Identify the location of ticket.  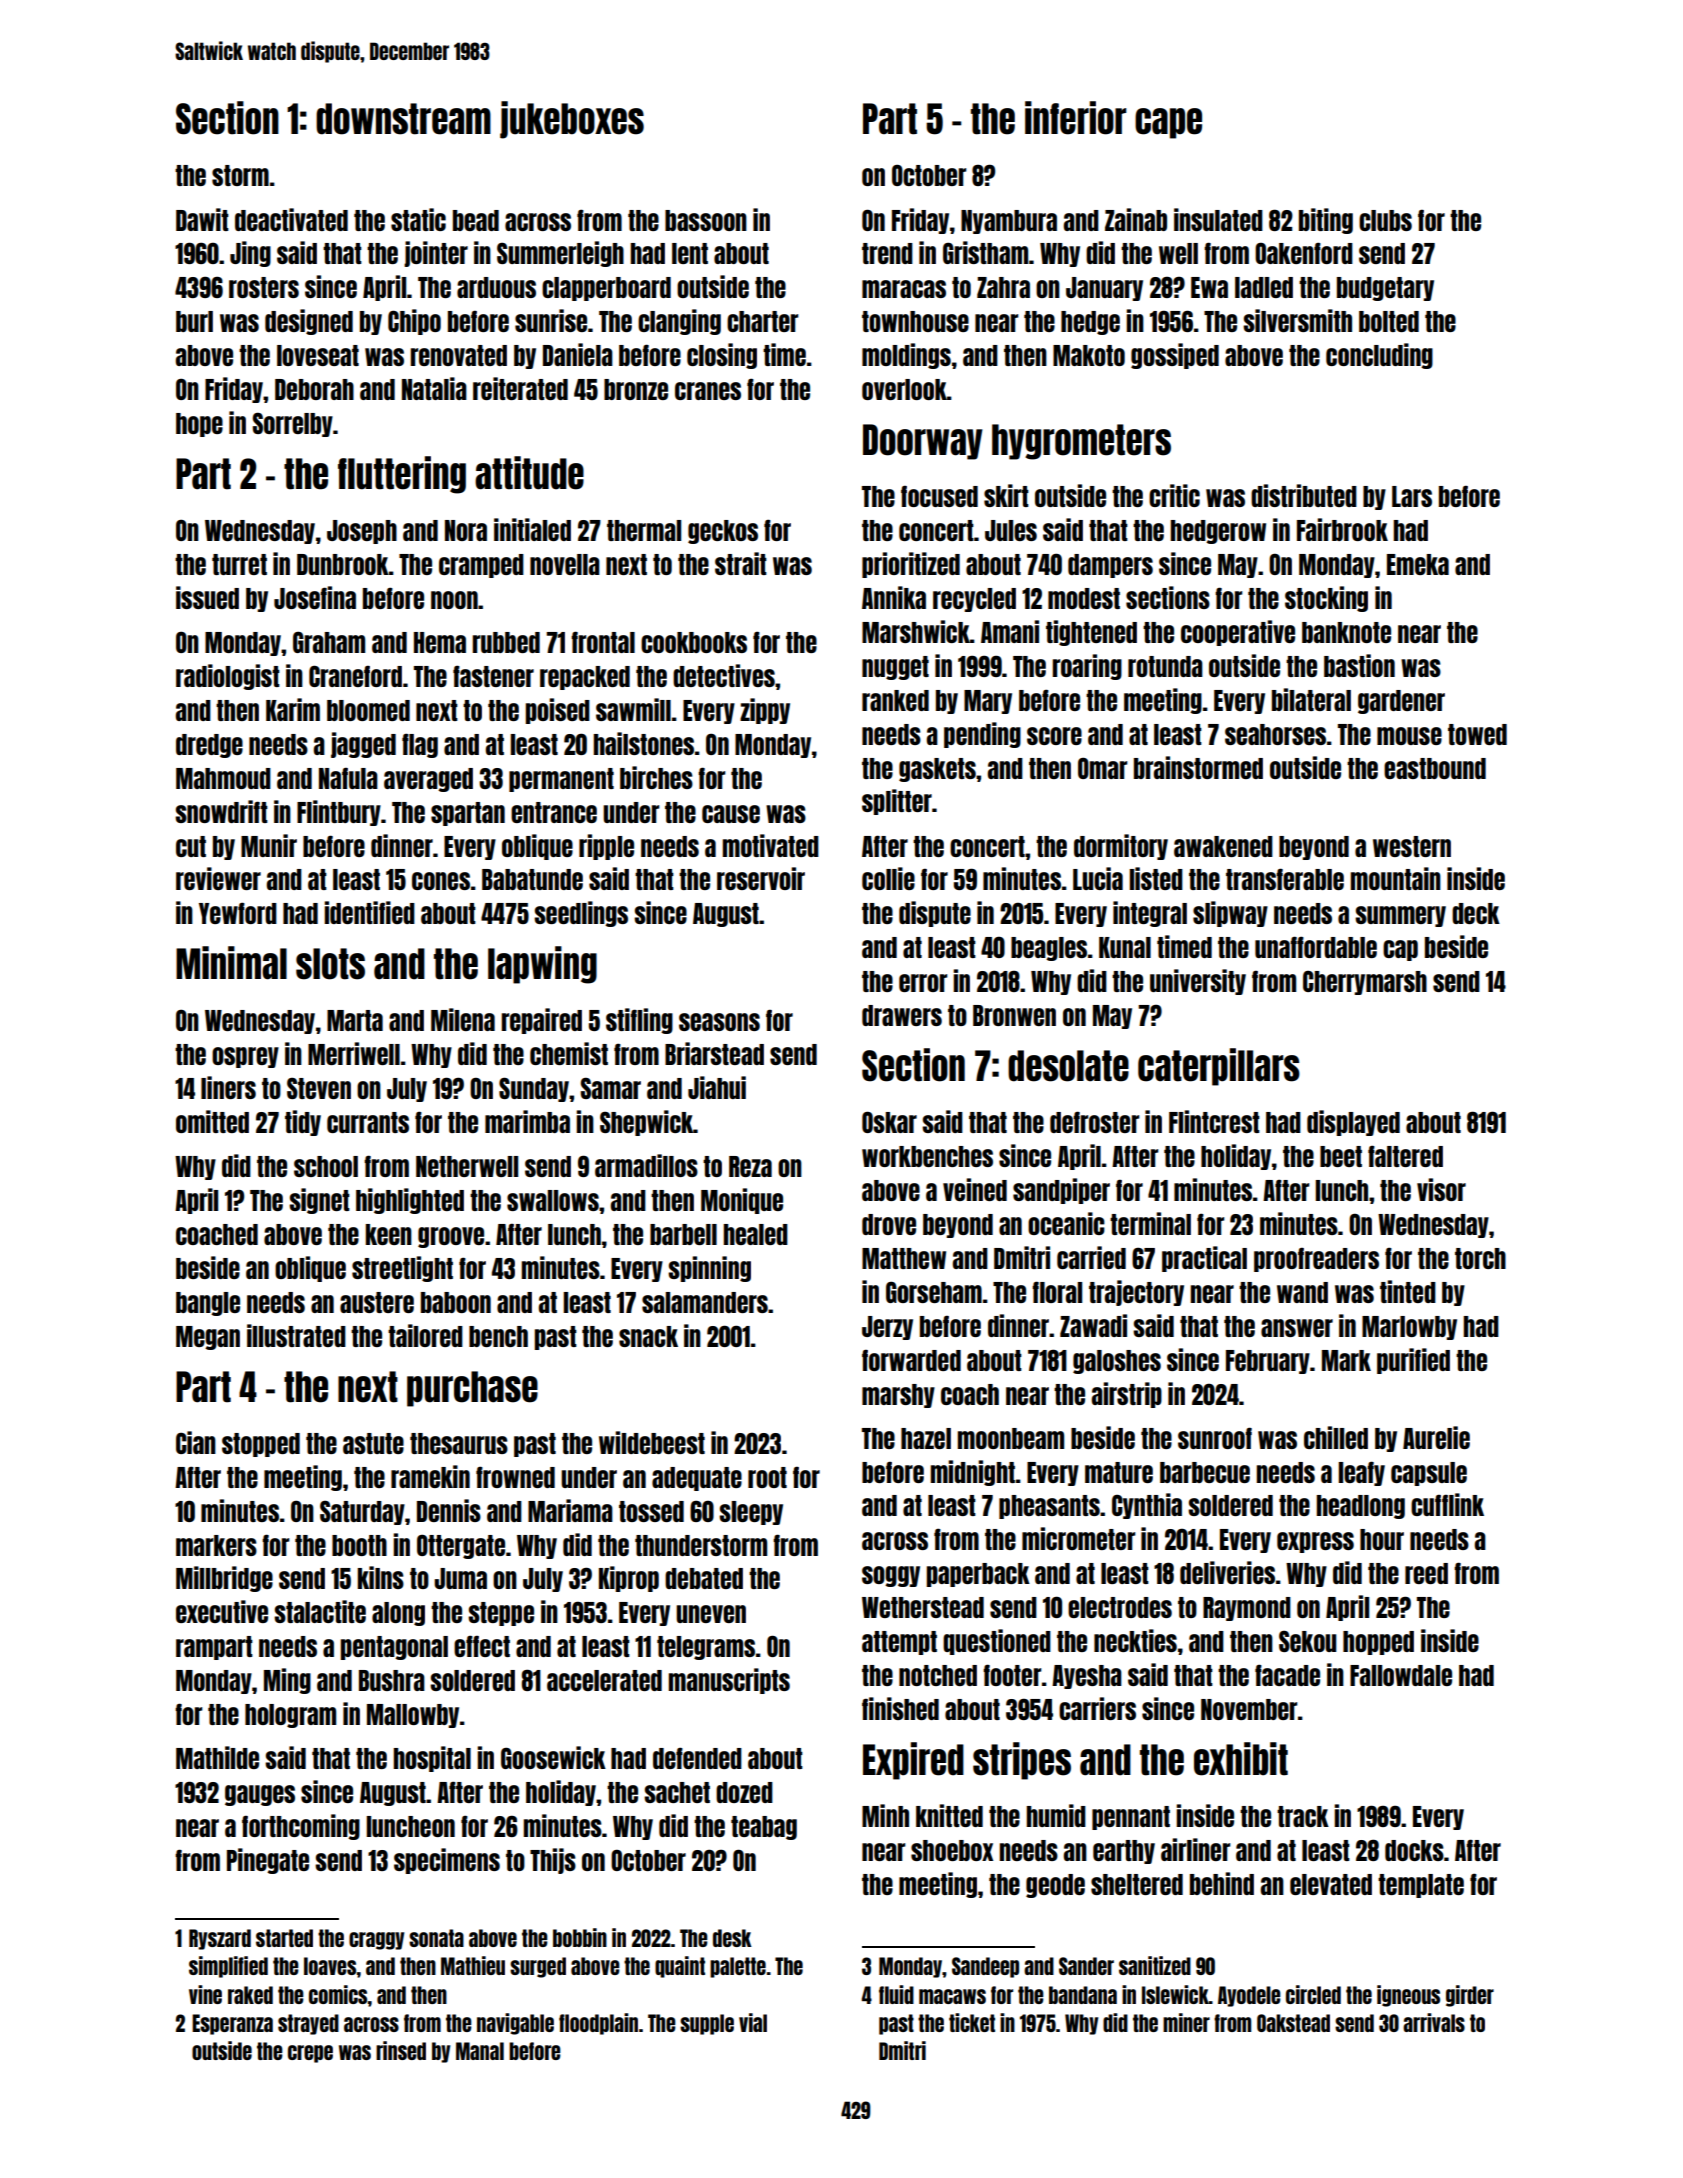
(972, 2022).
